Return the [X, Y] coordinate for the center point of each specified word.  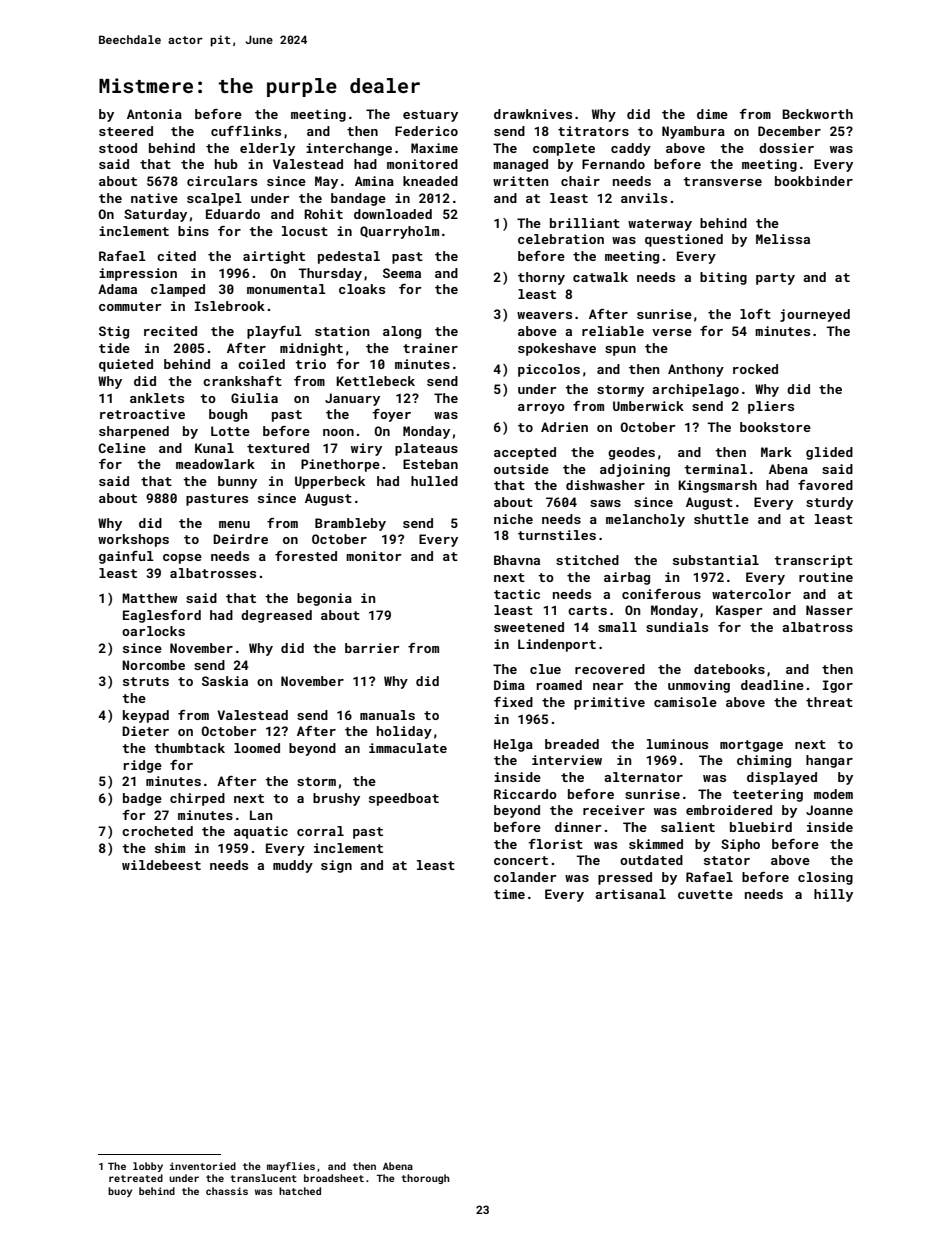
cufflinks [246, 131]
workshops [133, 540]
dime [712, 114]
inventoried [203, 1166]
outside [521, 469]
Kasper [739, 611]
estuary [430, 116]
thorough [425, 1179]
